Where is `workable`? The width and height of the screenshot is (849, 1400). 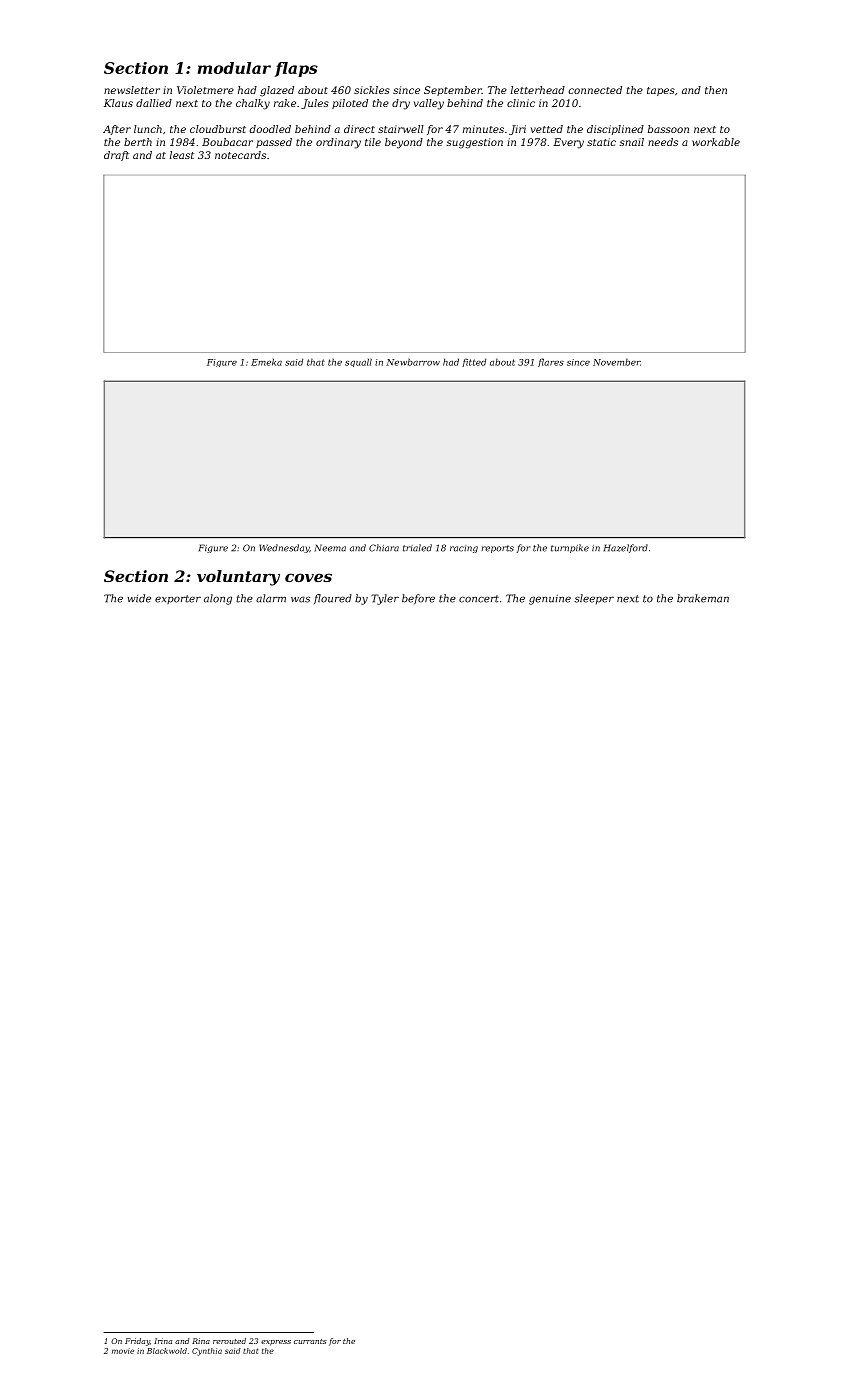
workable is located at coordinates (716, 142).
